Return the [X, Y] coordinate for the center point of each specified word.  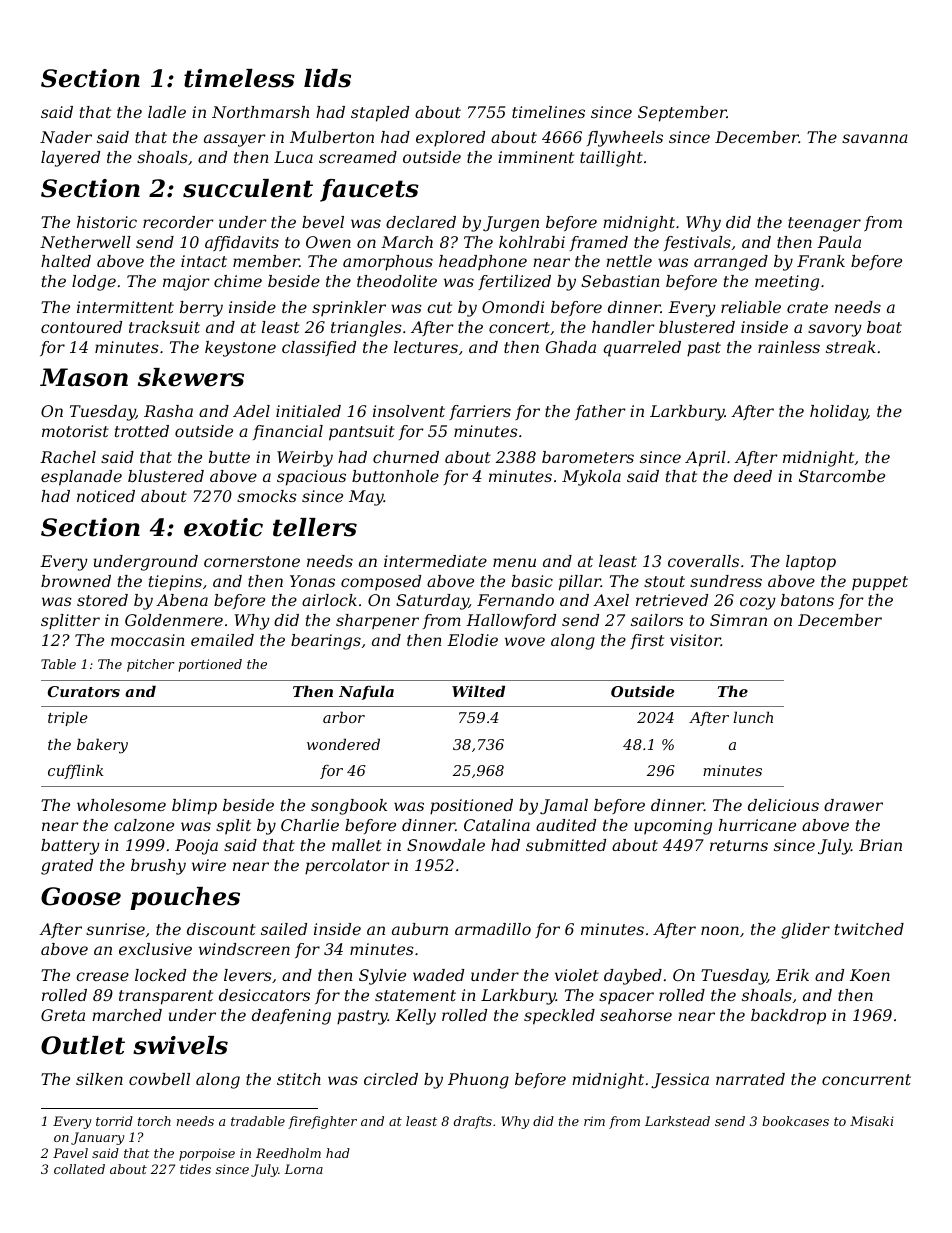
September [682, 114]
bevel [323, 222]
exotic [223, 527]
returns [739, 845]
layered [70, 159]
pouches [185, 898]
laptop [811, 563]
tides [195, 1169]
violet [577, 975]
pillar [580, 583]
